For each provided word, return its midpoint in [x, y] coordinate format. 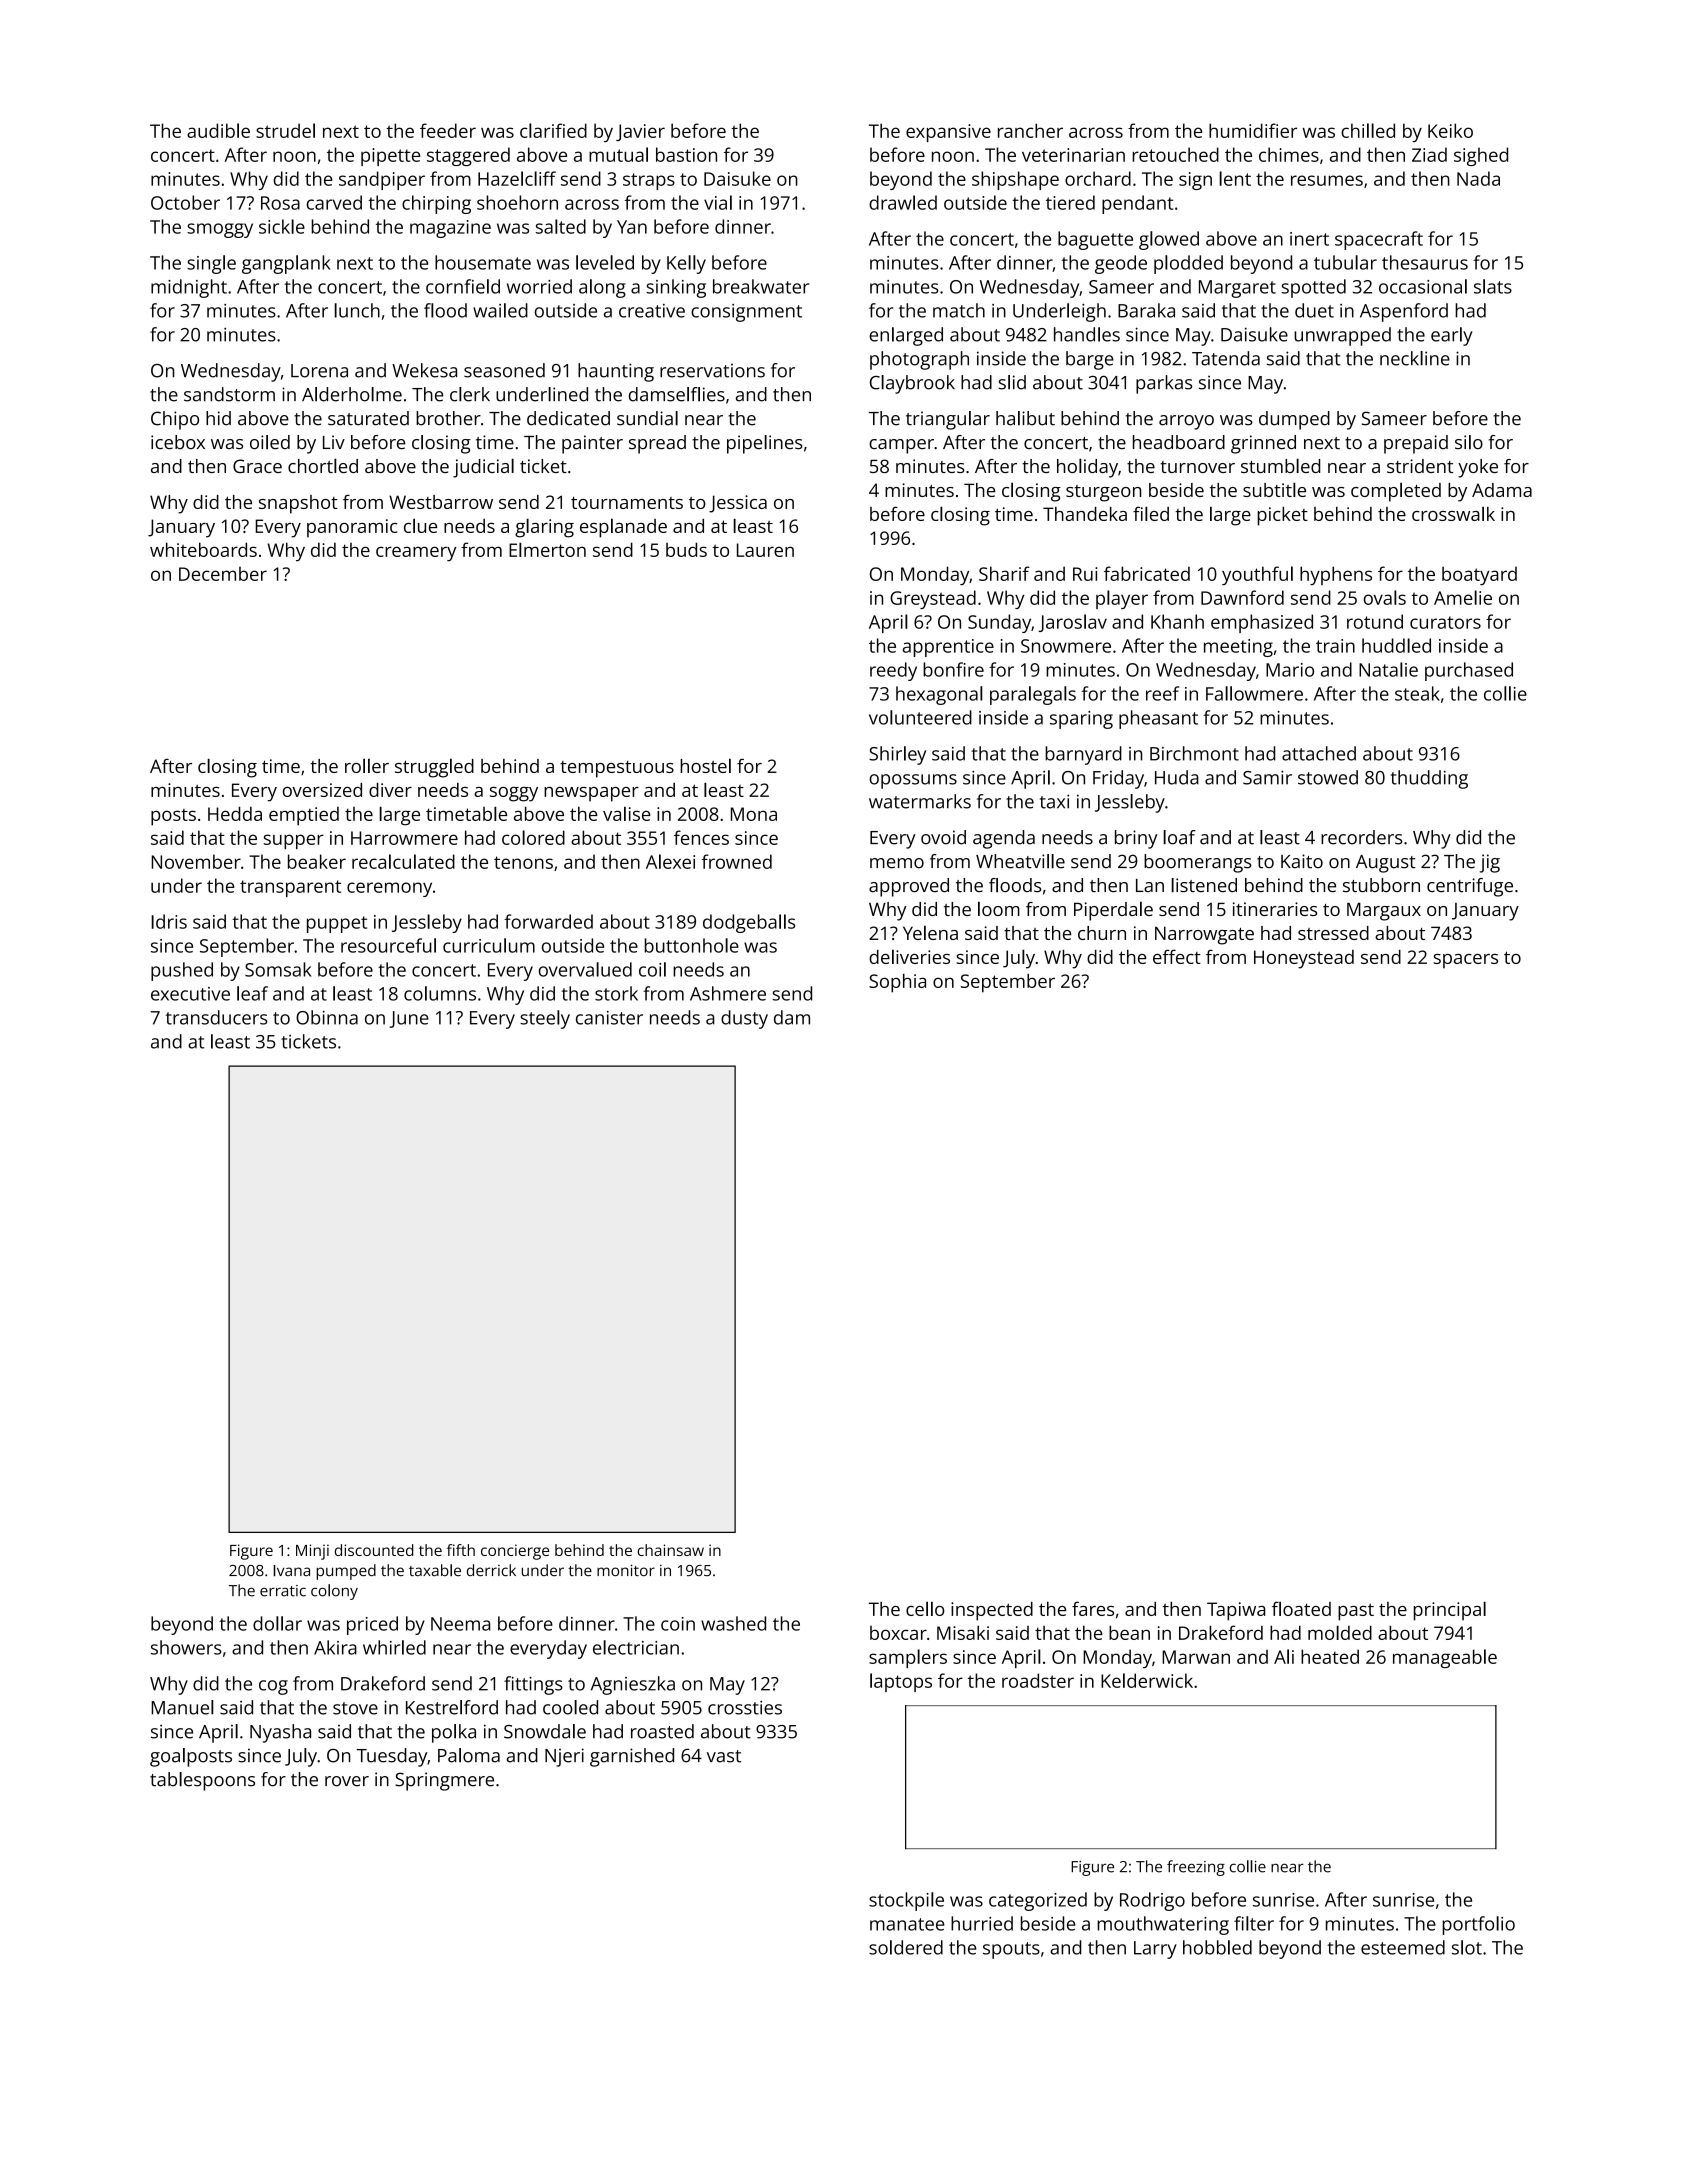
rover [347, 1781]
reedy [893, 671]
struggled [434, 768]
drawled [903, 202]
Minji [312, 1552]
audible [218, 130]
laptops [901, 1682]
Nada [1478, 178]
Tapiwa [1236, 1611]
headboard [1179, 442]
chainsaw [670, 1550]
